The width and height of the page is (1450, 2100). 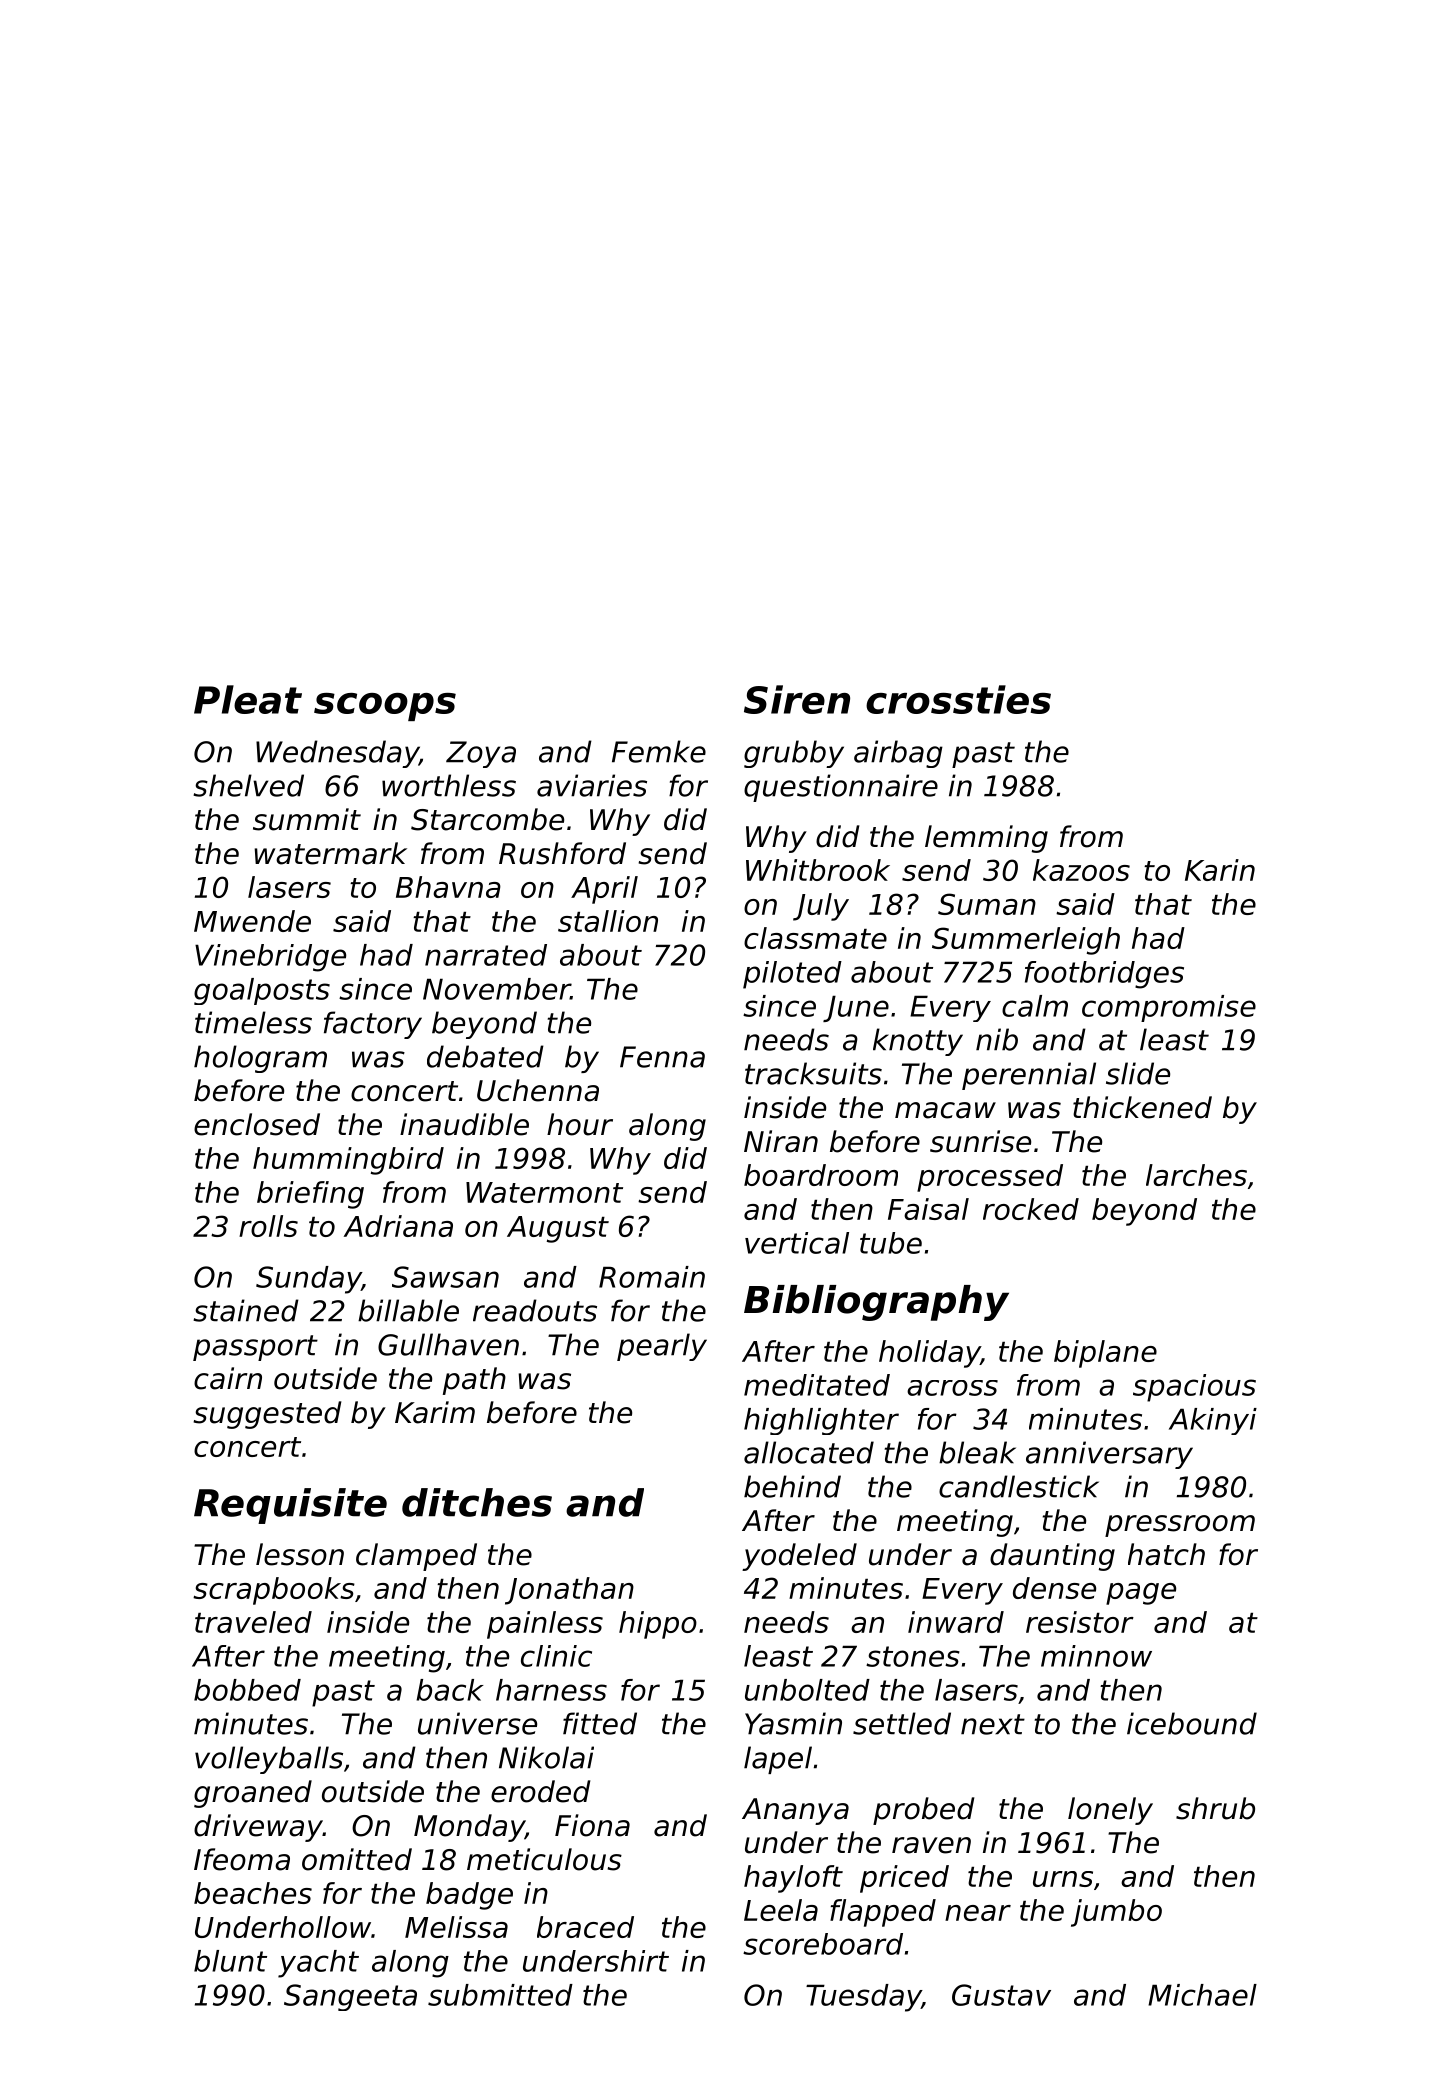 I want to click on Michael, so click(x=1202, y=1995).
